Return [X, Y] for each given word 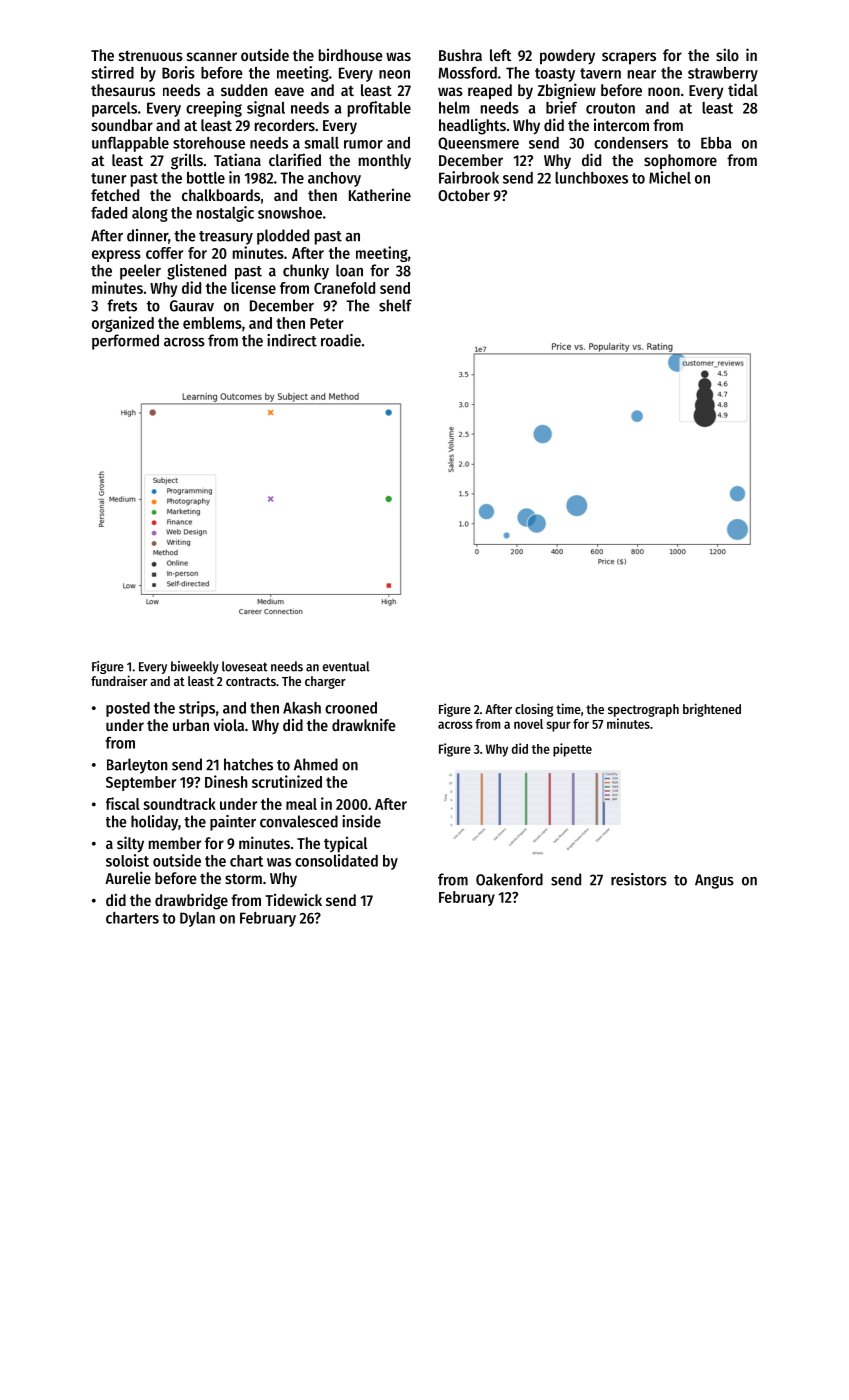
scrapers [629, 58]
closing [534, 710]
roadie [341, 340]
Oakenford [509, 879]
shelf [395, 305]
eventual [346, 666]
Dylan [197, 919]
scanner [212, 56]
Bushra [460, 55]
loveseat [245, 666]
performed [125, 342]
